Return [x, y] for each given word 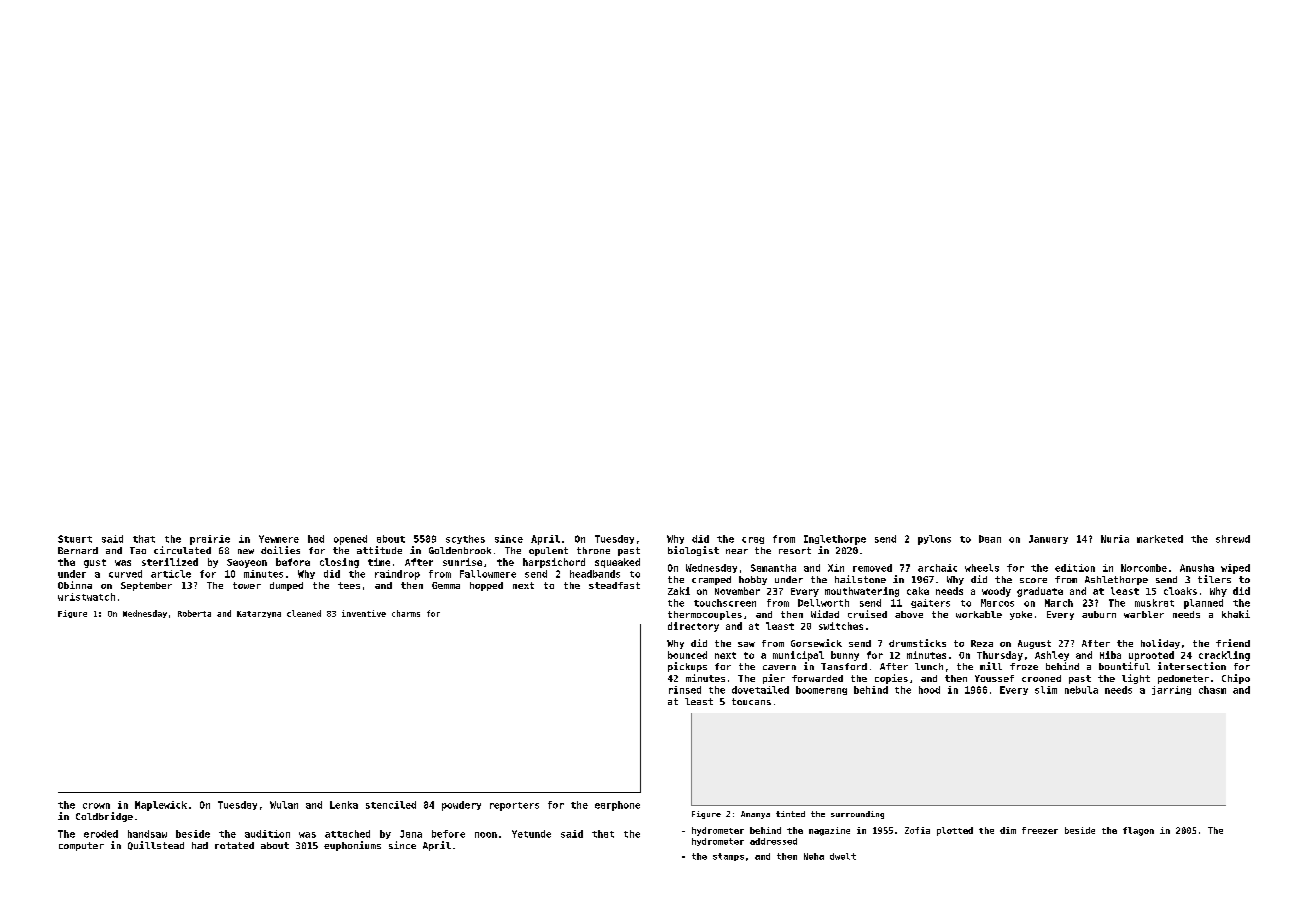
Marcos [997, 603]
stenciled [391, 805]
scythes [465, 539]
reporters [514, 806]
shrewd [1233, 539]
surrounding [857, 815]
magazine [829, 831]
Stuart [75, 539]
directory [693, 627]
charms [406, 613]
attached [347, 834]
